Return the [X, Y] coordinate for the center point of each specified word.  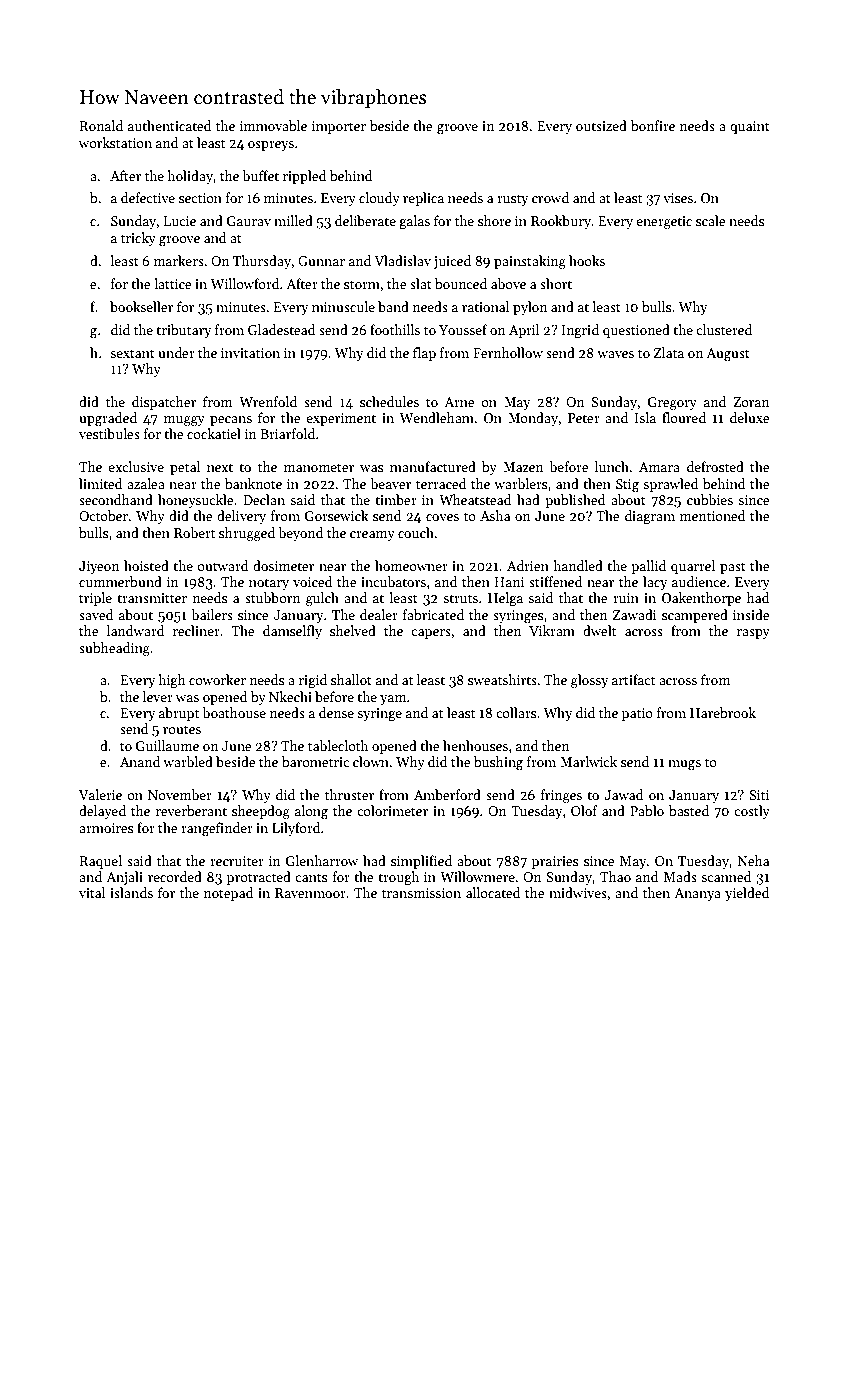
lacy [655, 583]
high [172, 681]
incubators [393, 581]
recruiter [237, 861]
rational [485, 306]
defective [148, 197]
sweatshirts [502, 679]
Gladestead [281, 329]
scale [711, 220]
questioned [636, 331]
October [103, 515]
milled [293, 220]
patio [637, 714]
